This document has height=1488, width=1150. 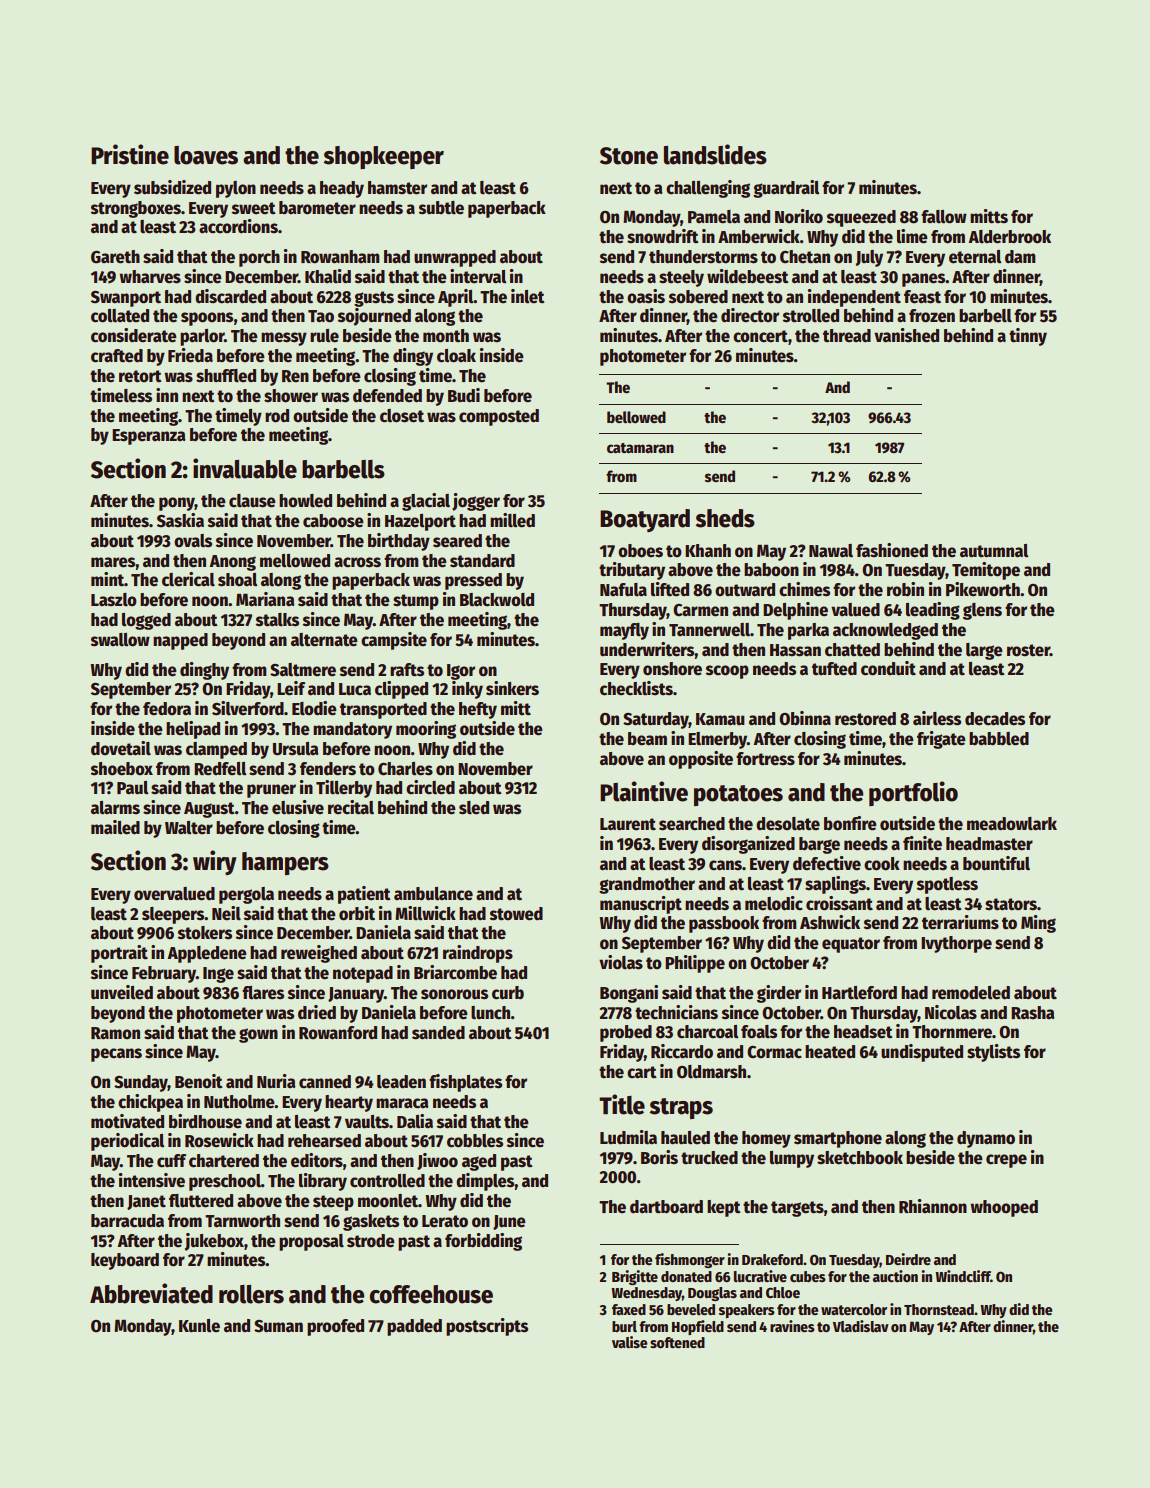 I want to click on Ashwick, so click(x=830, y=922).
